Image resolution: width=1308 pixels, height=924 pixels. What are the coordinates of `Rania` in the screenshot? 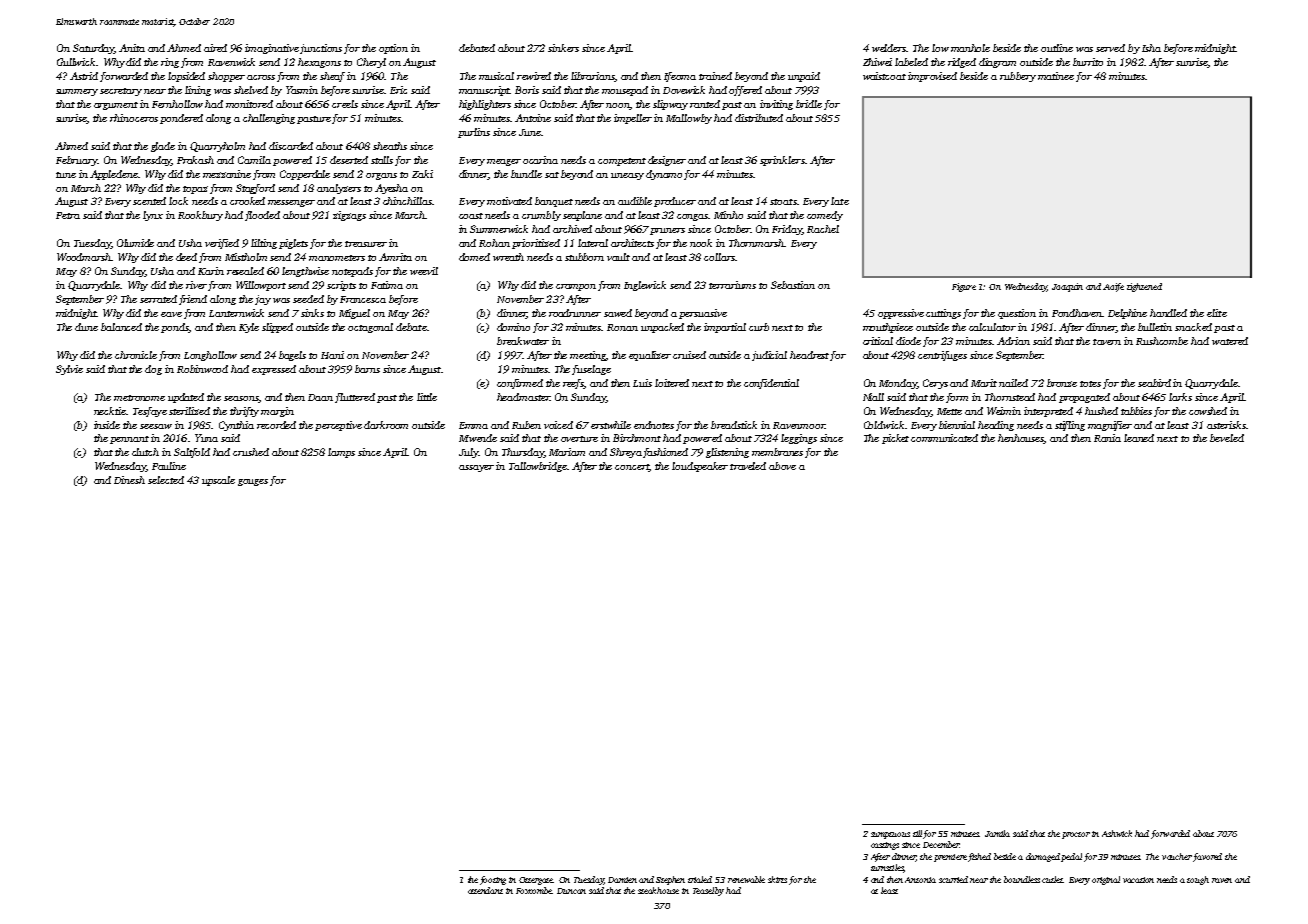 It's located at (1107, 438).
